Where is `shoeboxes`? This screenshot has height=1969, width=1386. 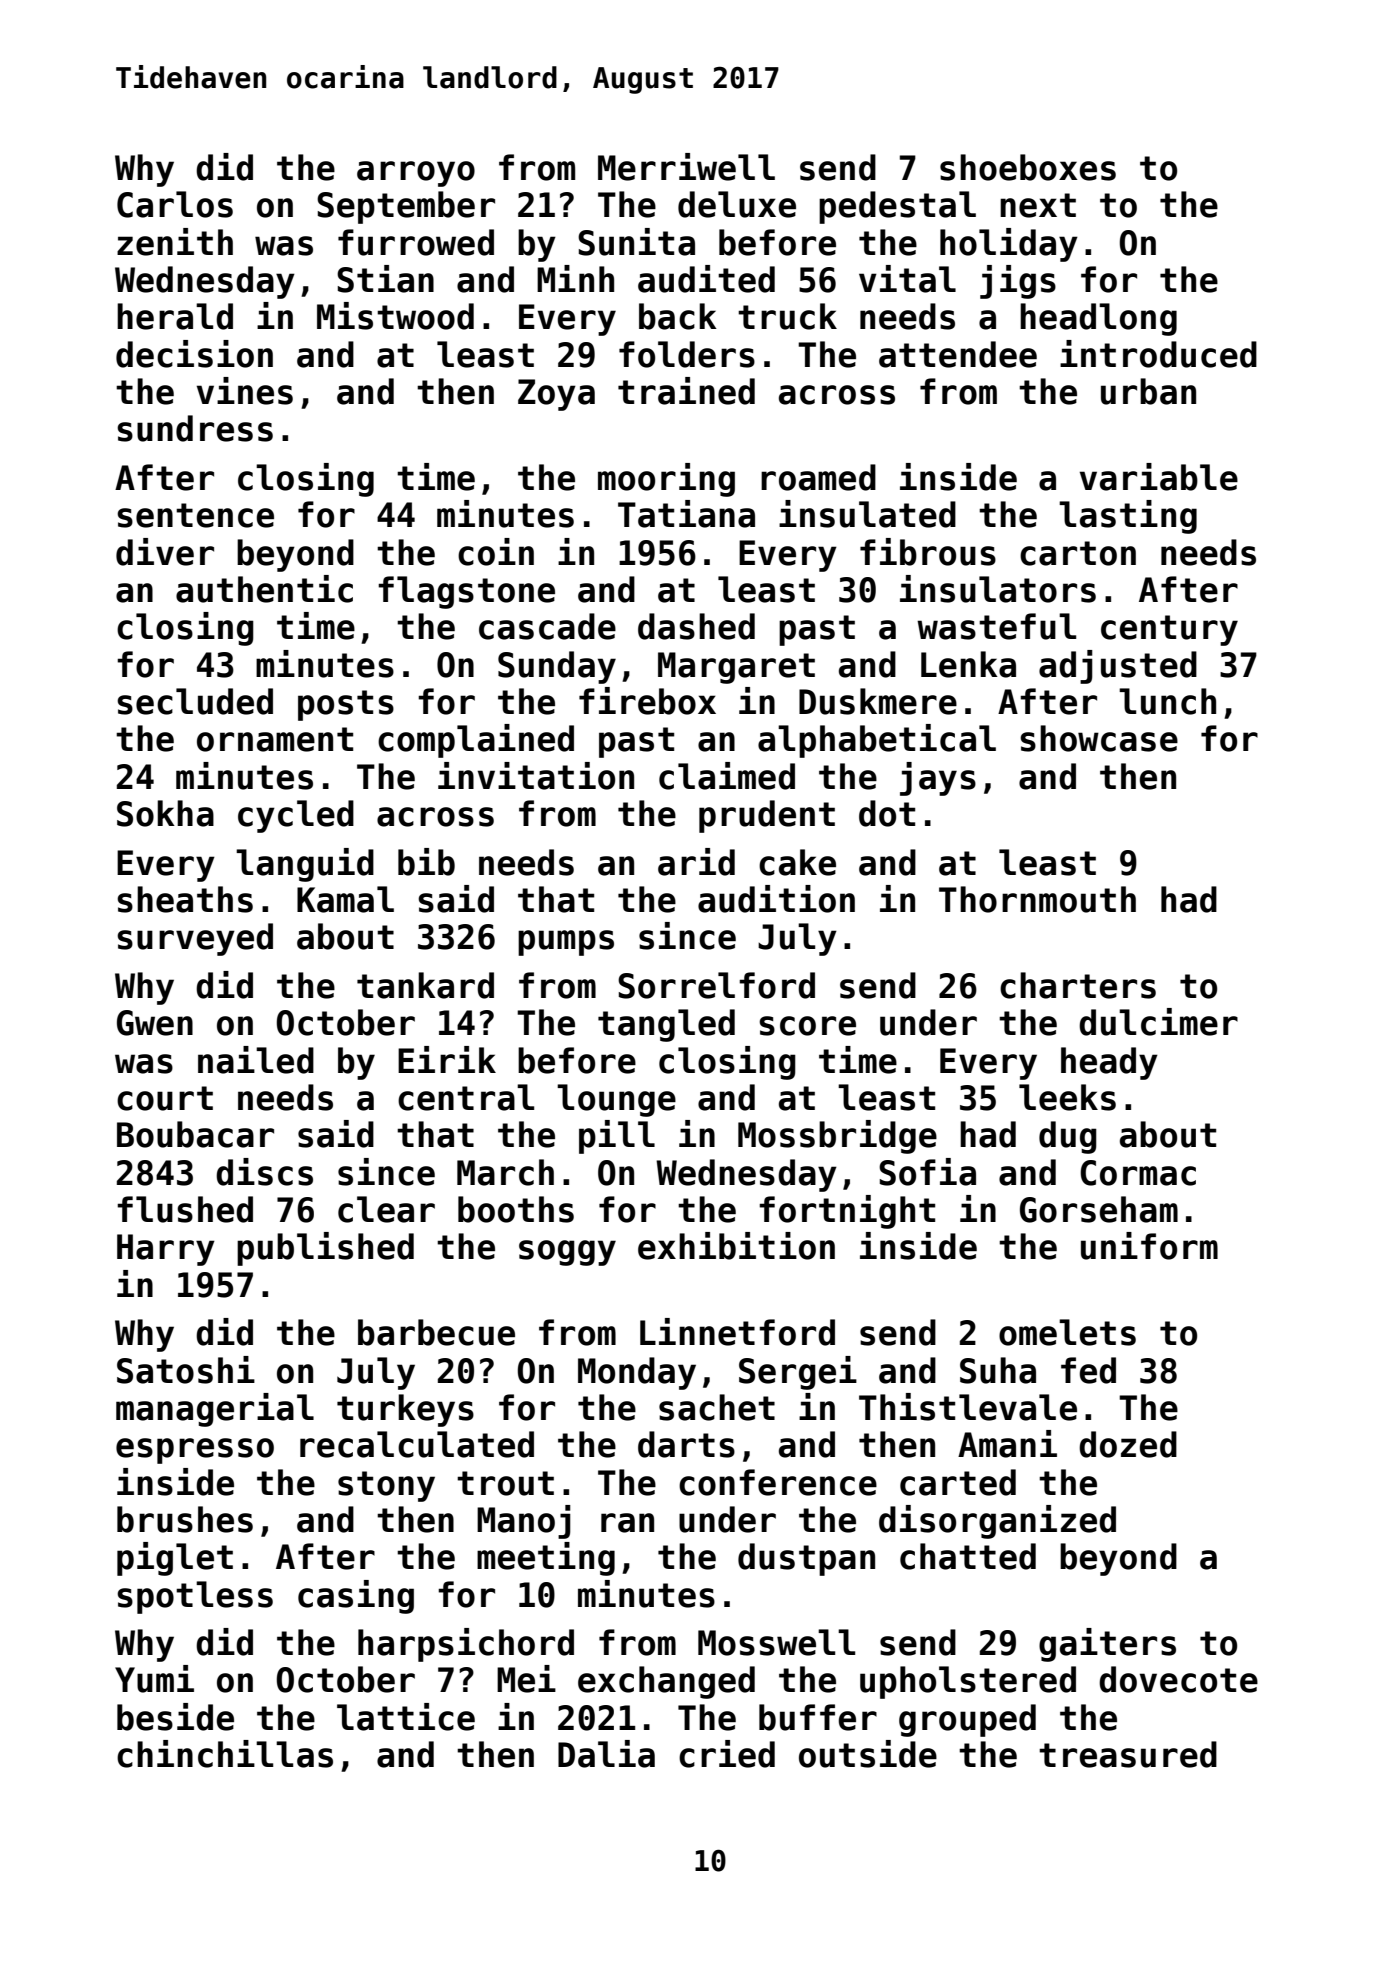 shoeboxes is located at coordinates (1028, 167).
